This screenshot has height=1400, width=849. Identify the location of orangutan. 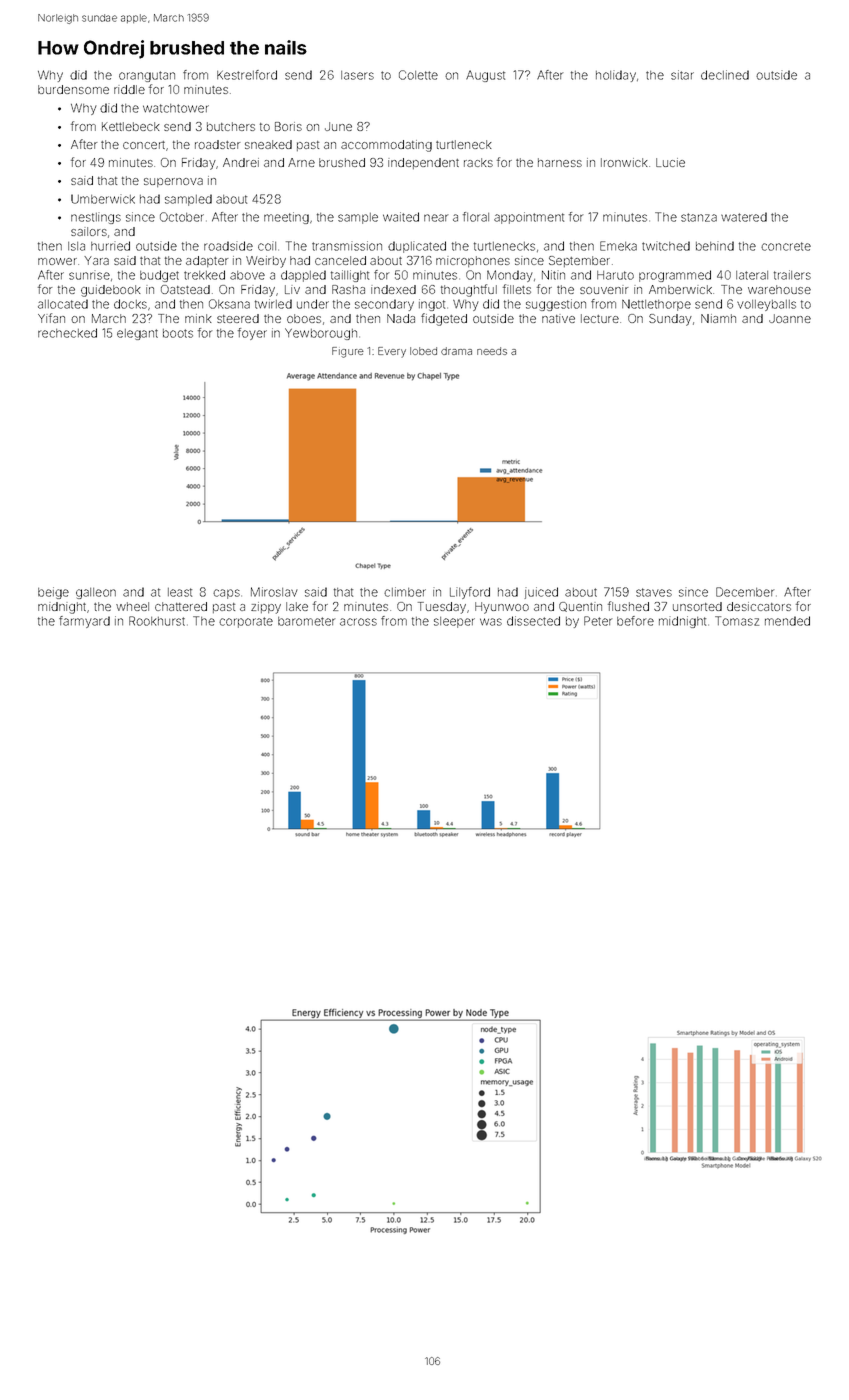
(147, 76).
